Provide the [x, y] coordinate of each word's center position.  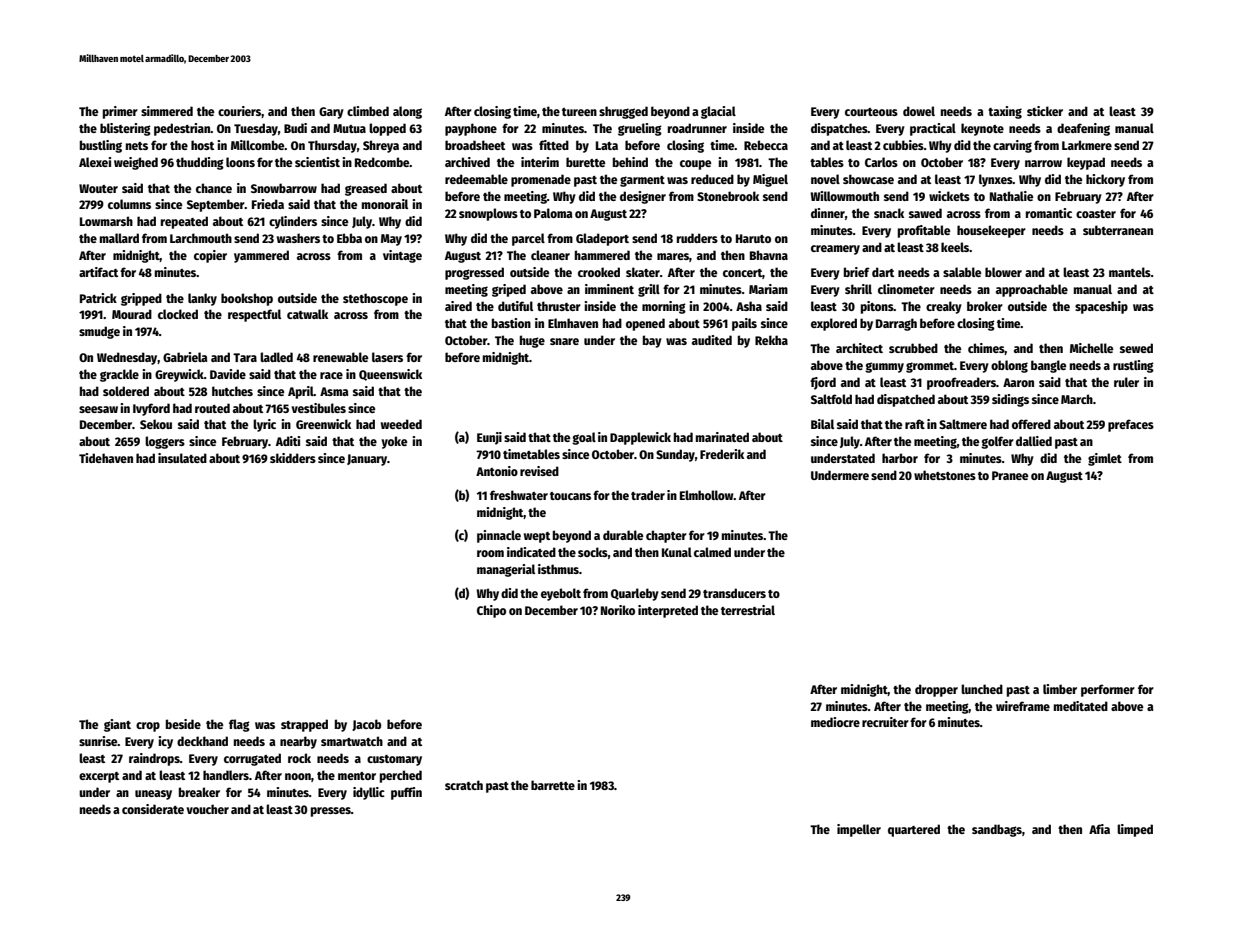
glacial [718, 112]
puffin [406, 793]
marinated [722, 437]
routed [212, 408]
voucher [207, 809]
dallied [1034, 441]
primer [120, 112]
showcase [868, 179]
